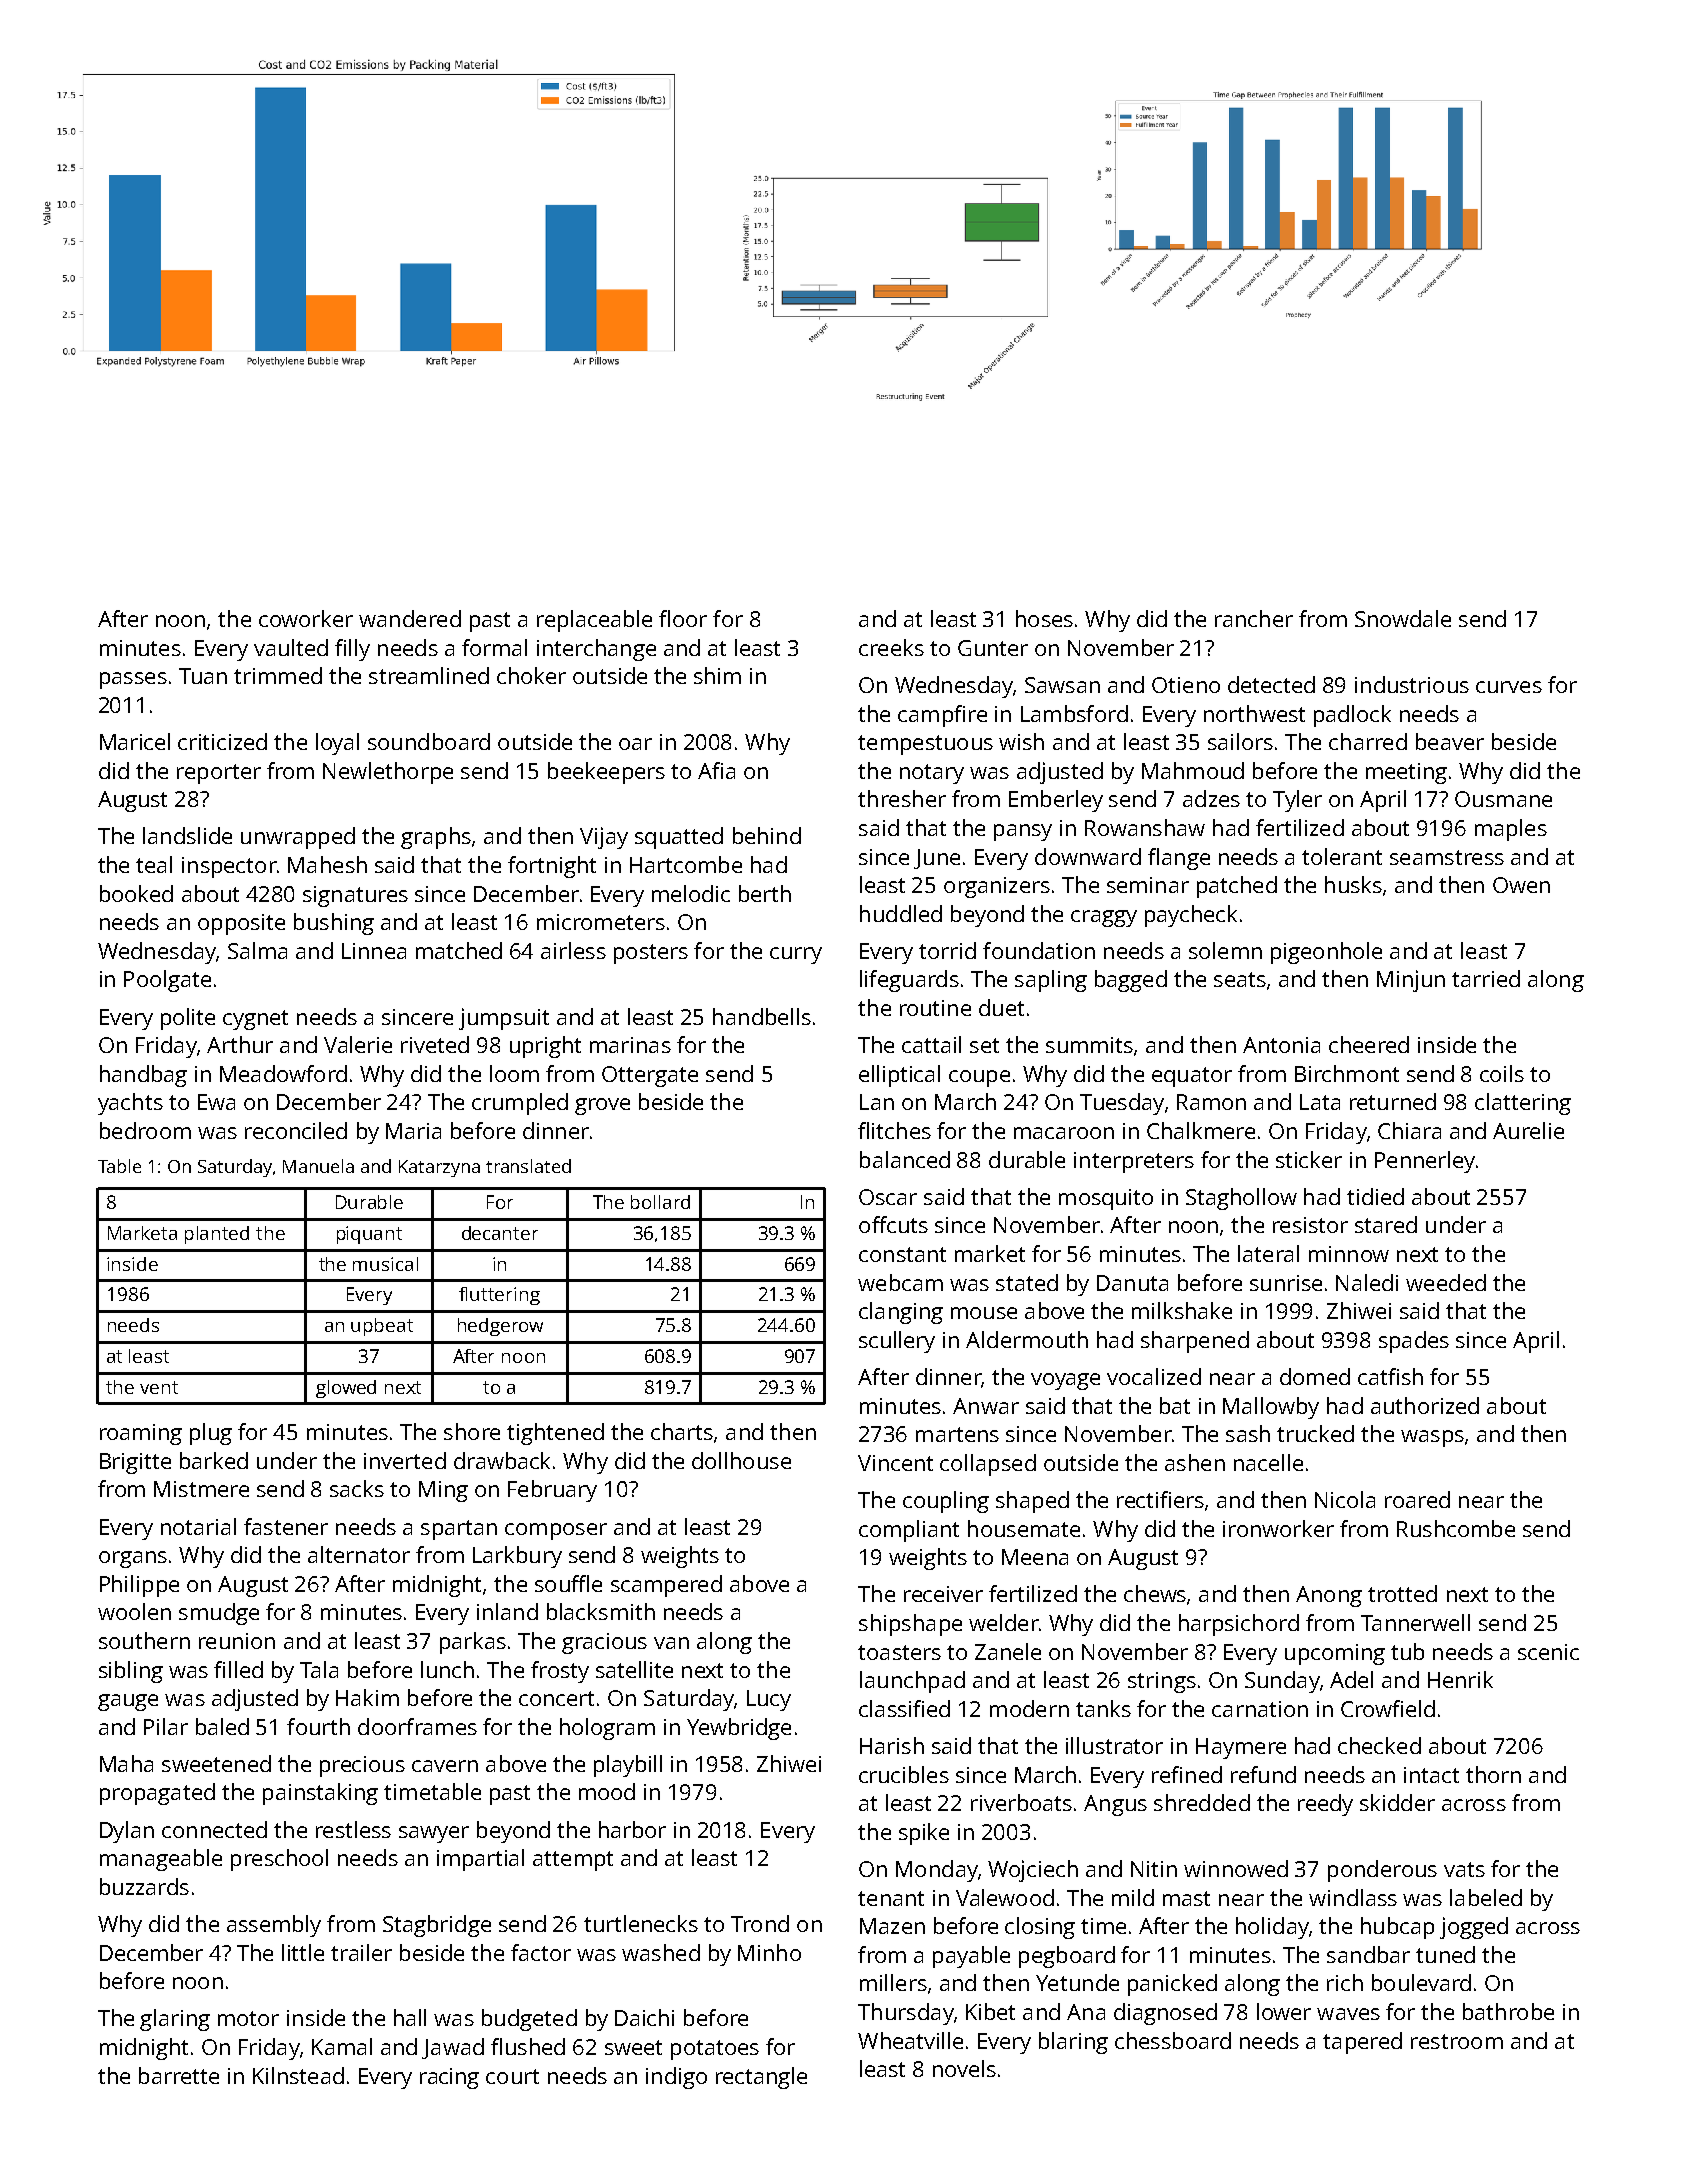  Describe the element at coordinates (683, 618) in the image. I see `floor` at that location.
